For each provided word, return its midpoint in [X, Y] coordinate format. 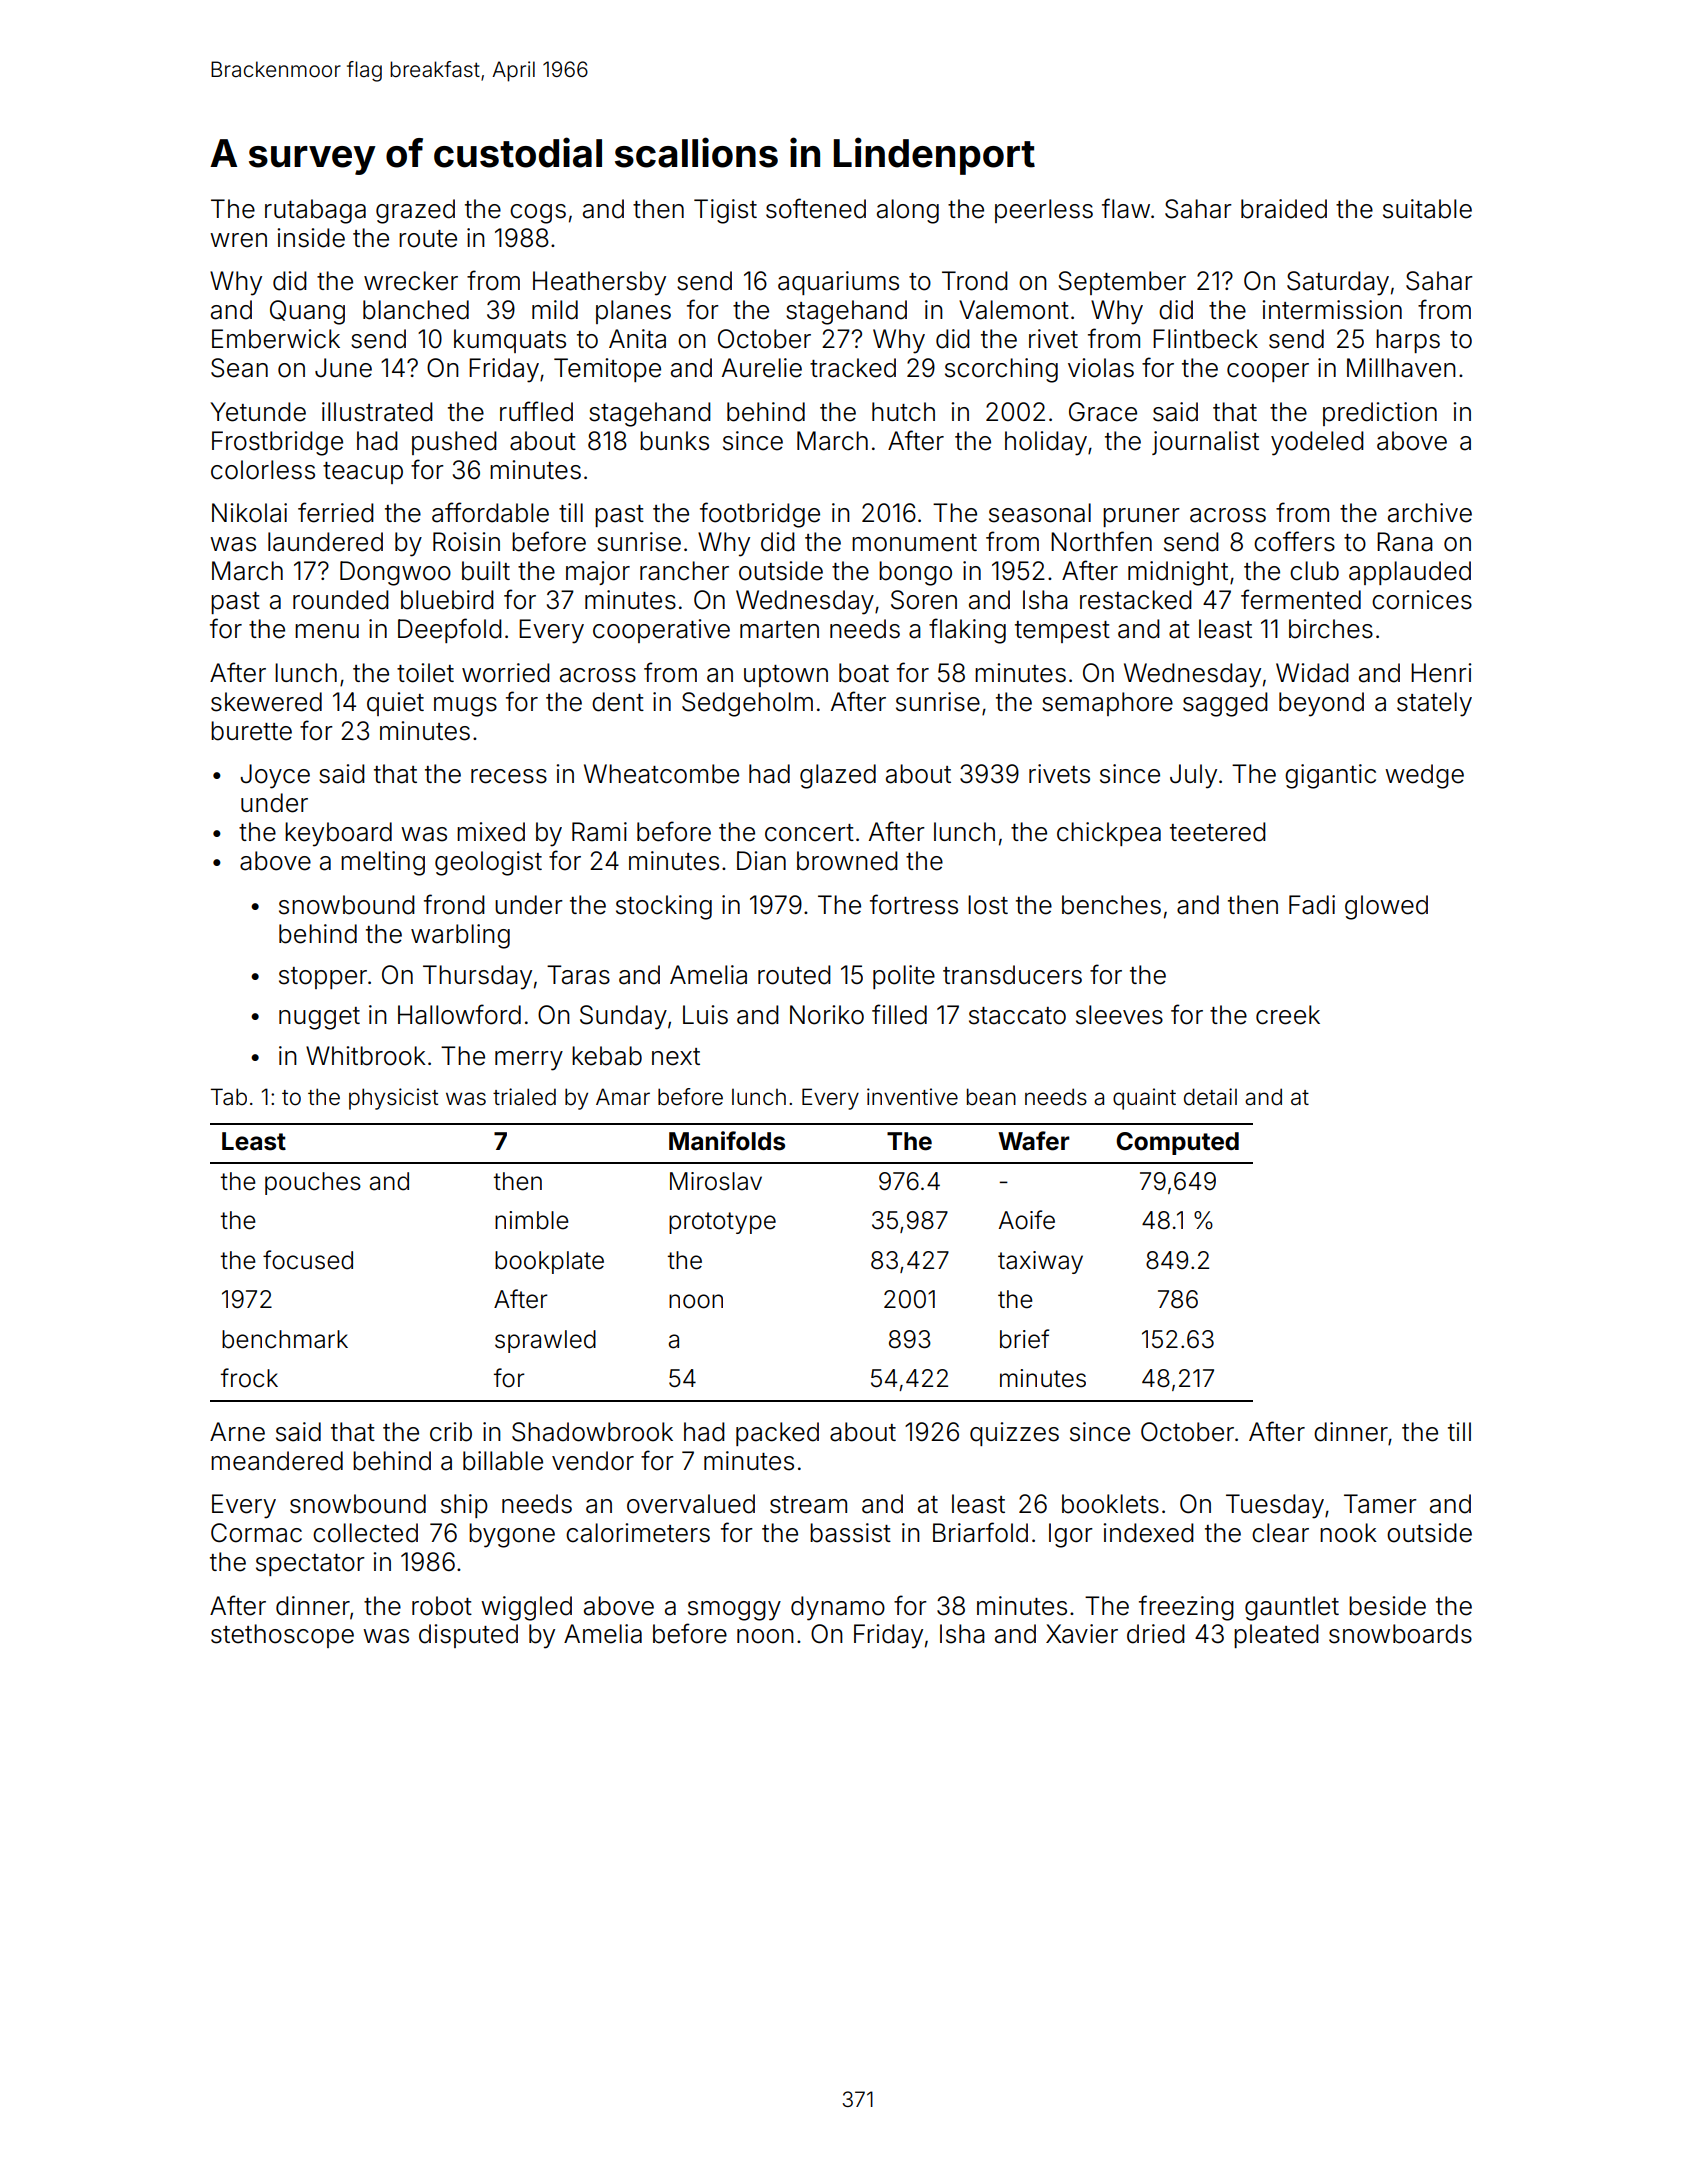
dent [618, 702]
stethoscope [282, 1636]
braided [1284, 209]
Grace [1103, 412]
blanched [416, 310]
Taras [578, 975]
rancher [684, 571]
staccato [1017, 1016]
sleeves [1119, 1015]
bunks [674, 441]
